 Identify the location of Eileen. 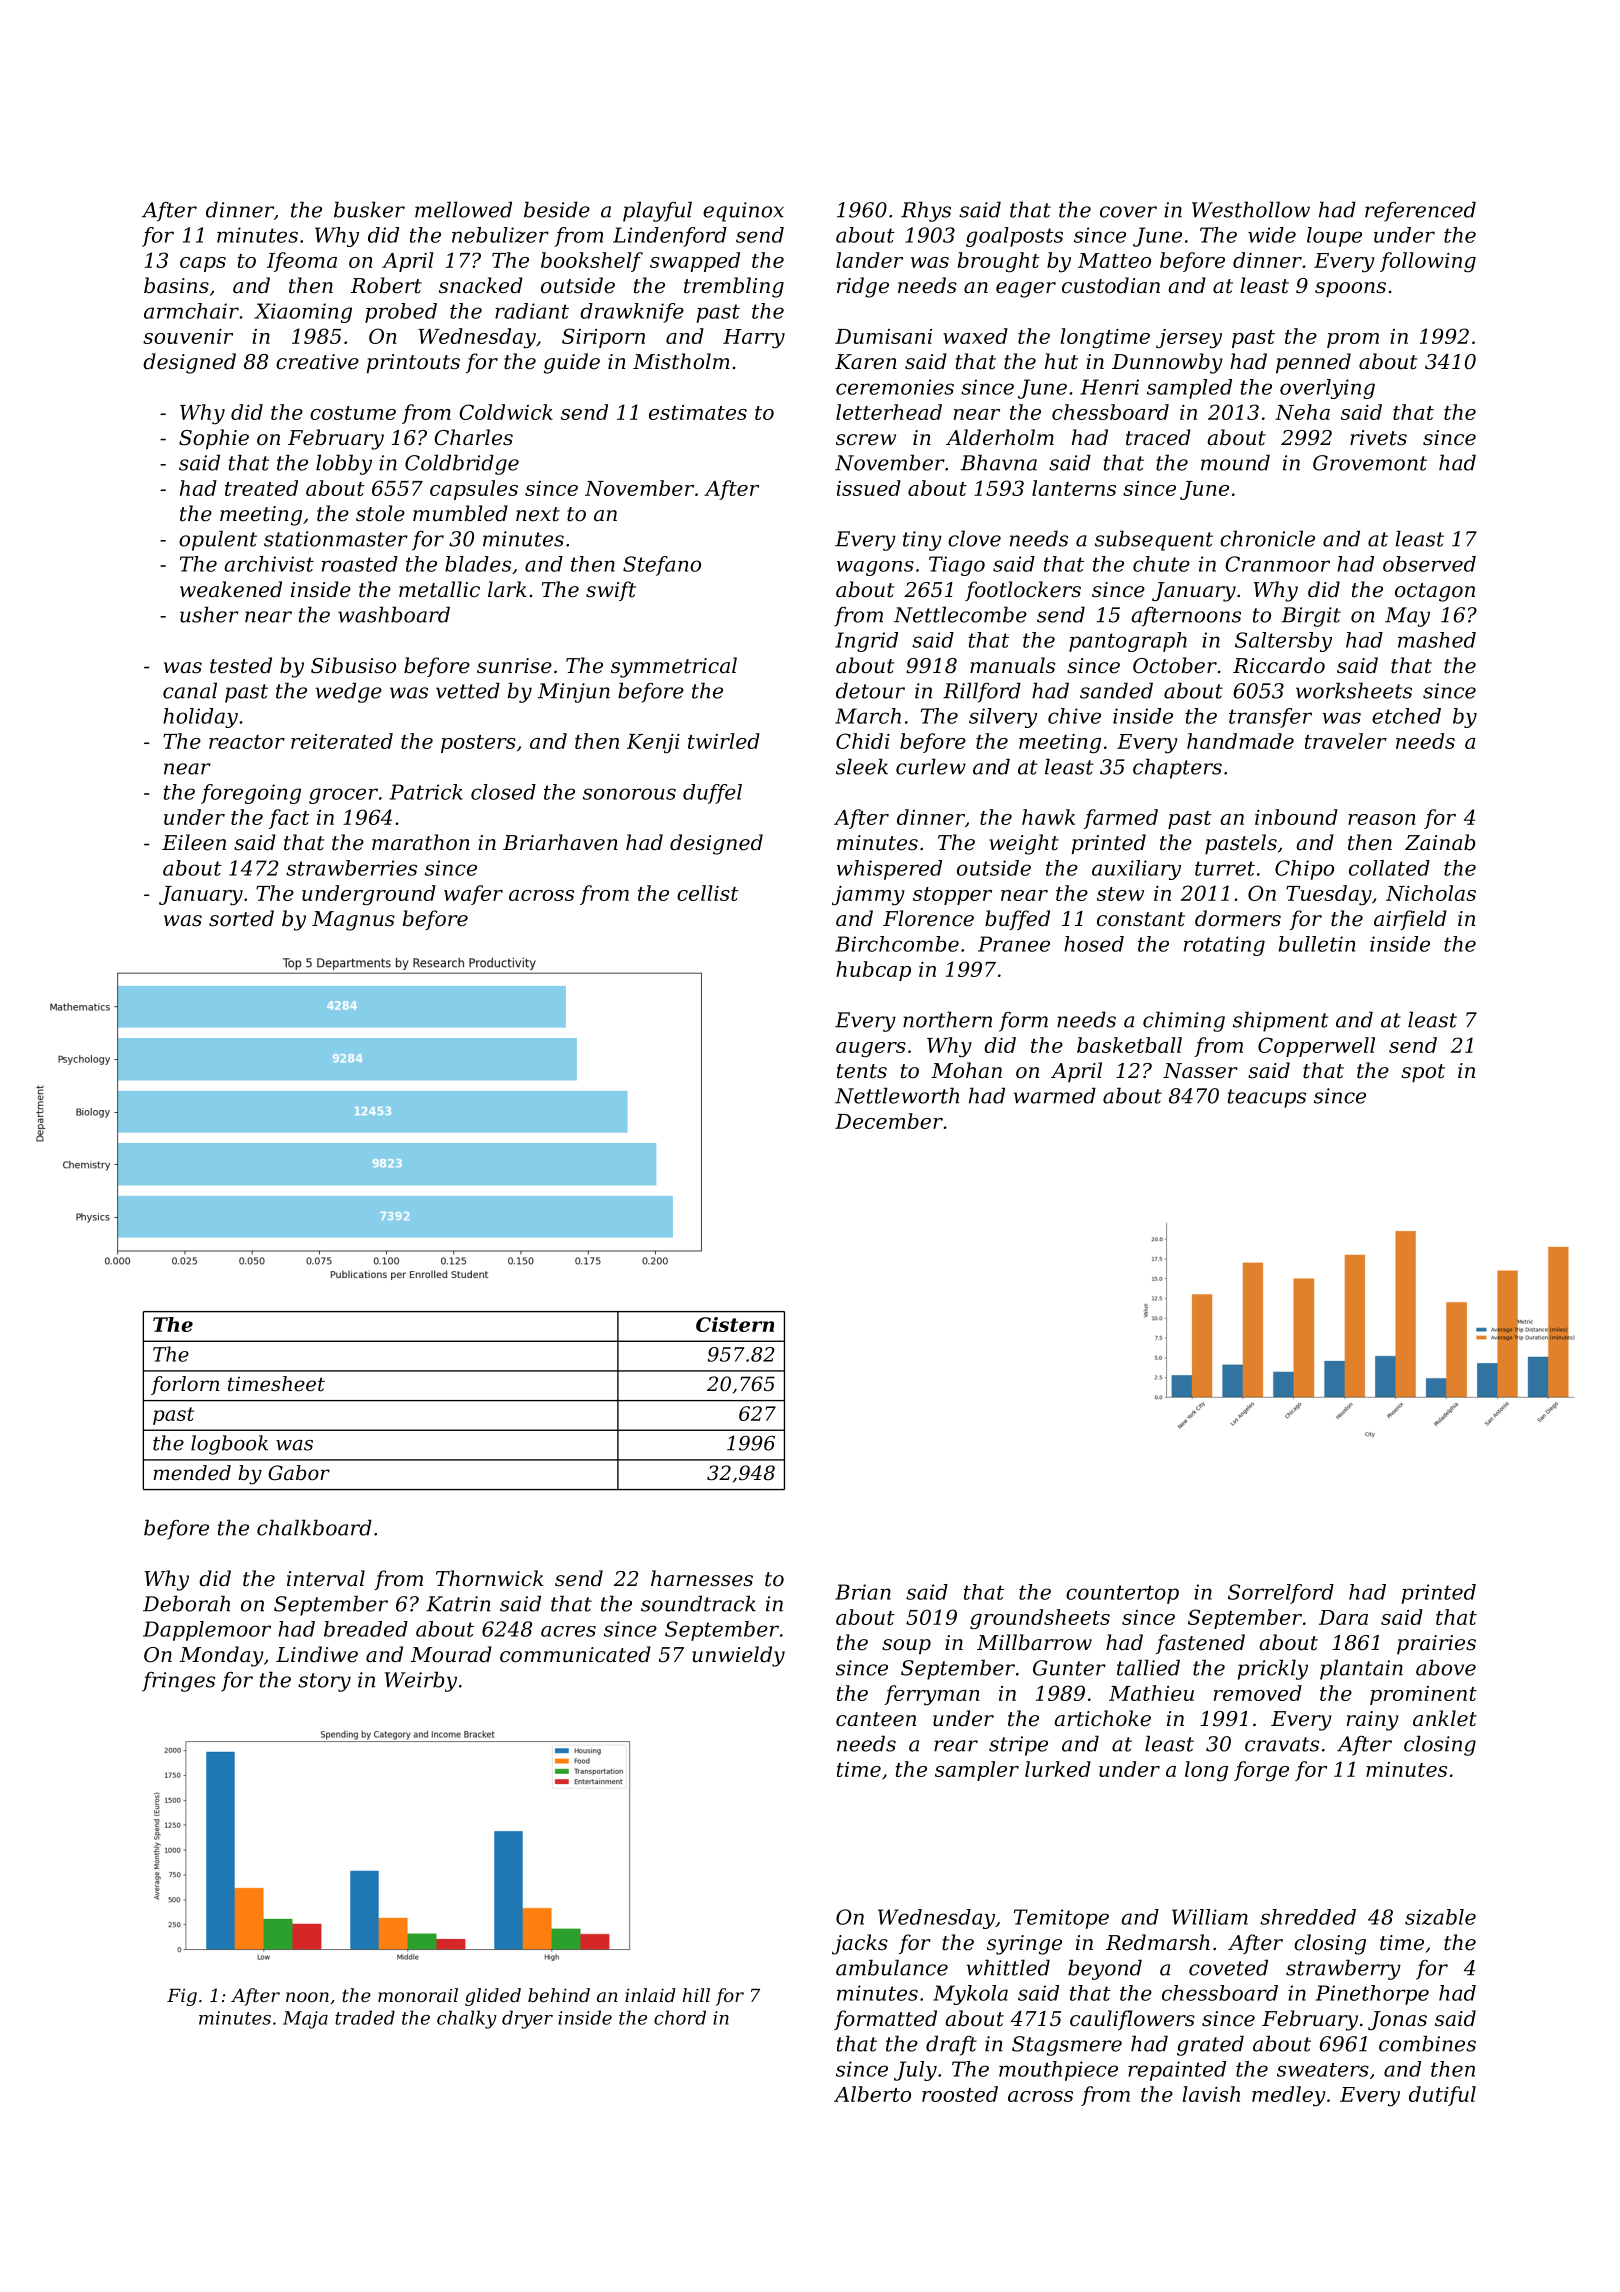
(194, 842).
